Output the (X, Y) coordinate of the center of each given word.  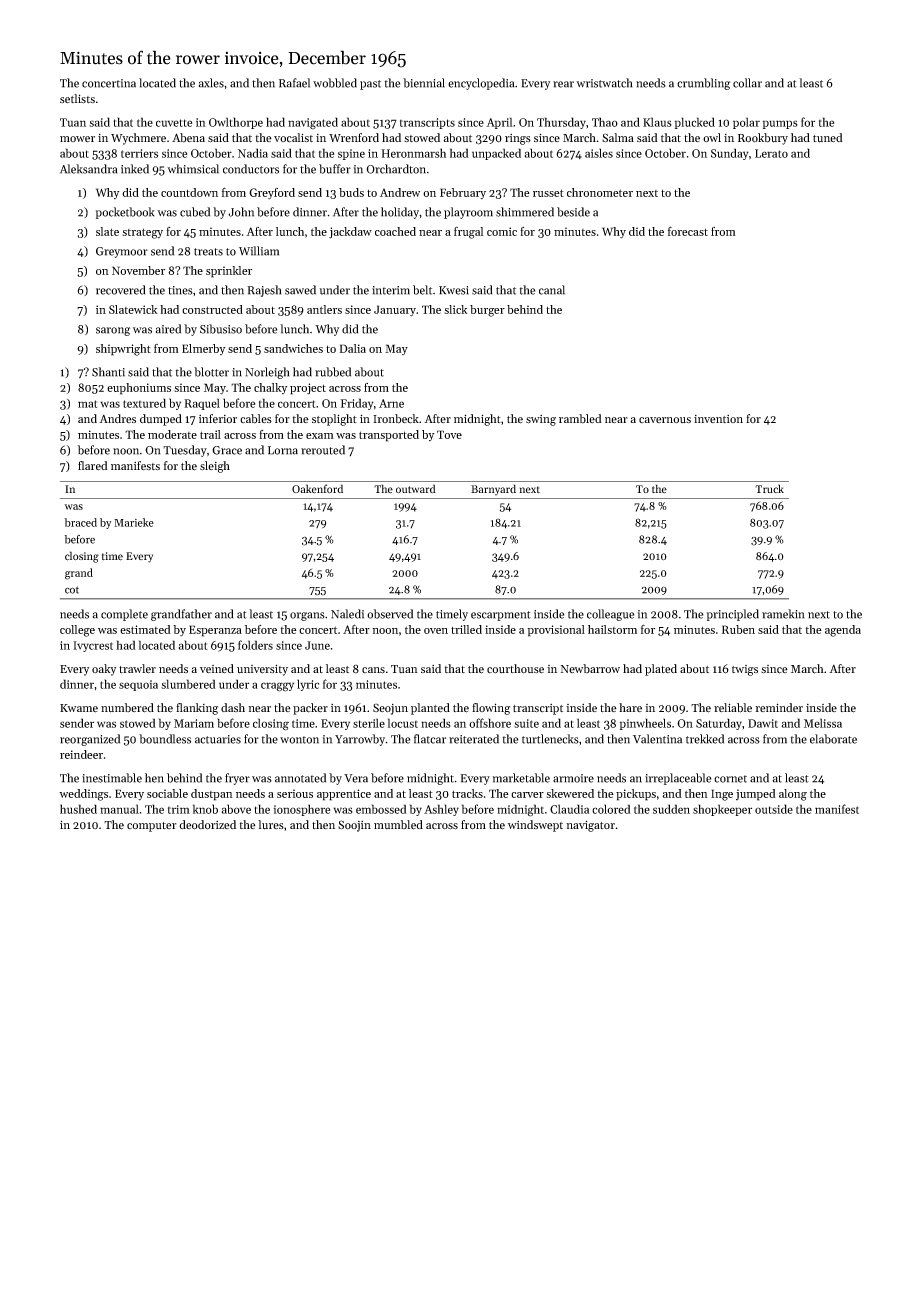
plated (661, 670)
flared (93, 466)
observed (390, 614)
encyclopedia (481, 84)
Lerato (771, 153)
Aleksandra (88, 169)
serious (295, 793)
